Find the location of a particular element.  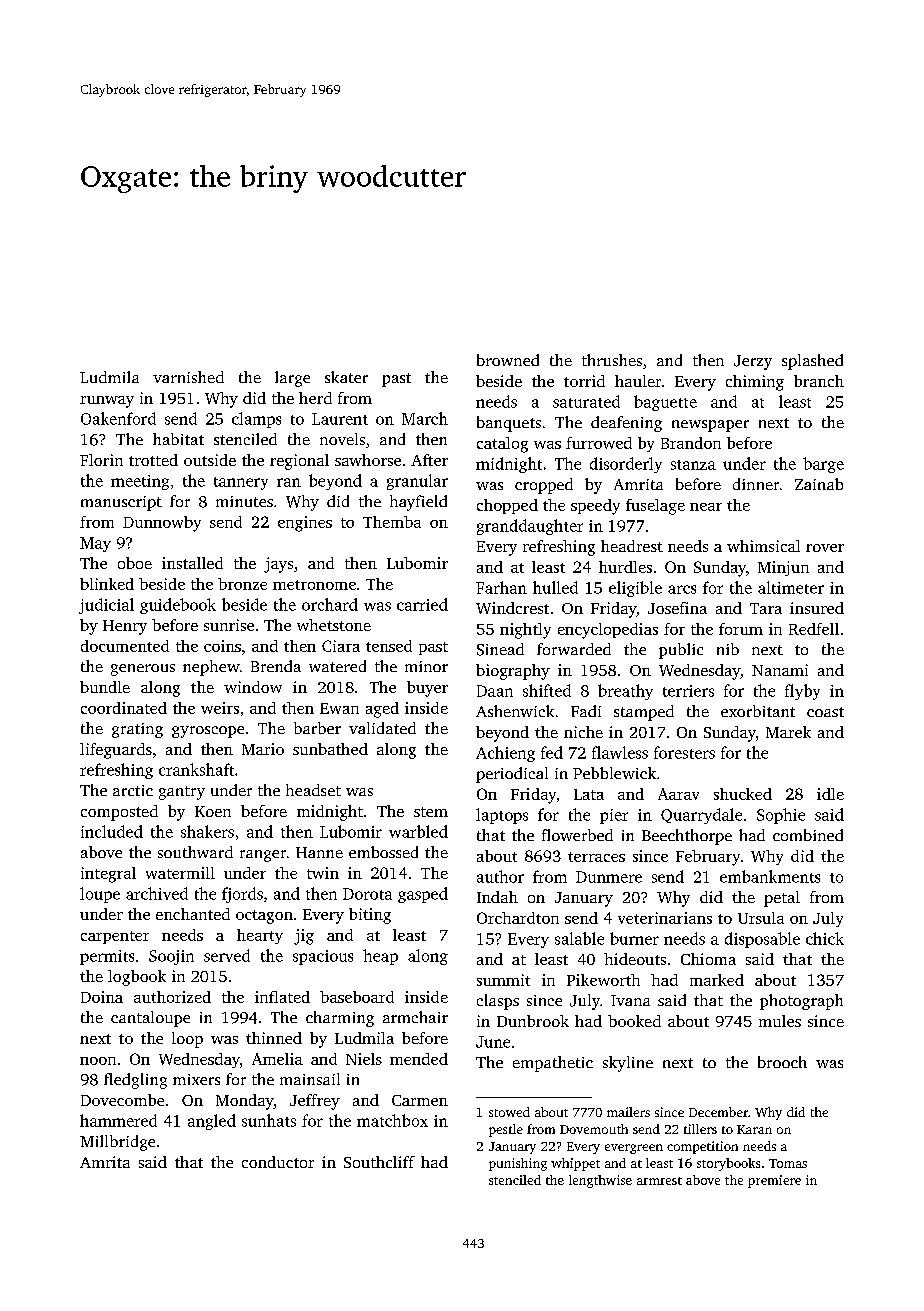

branch is located at coordinates (819, 381).
